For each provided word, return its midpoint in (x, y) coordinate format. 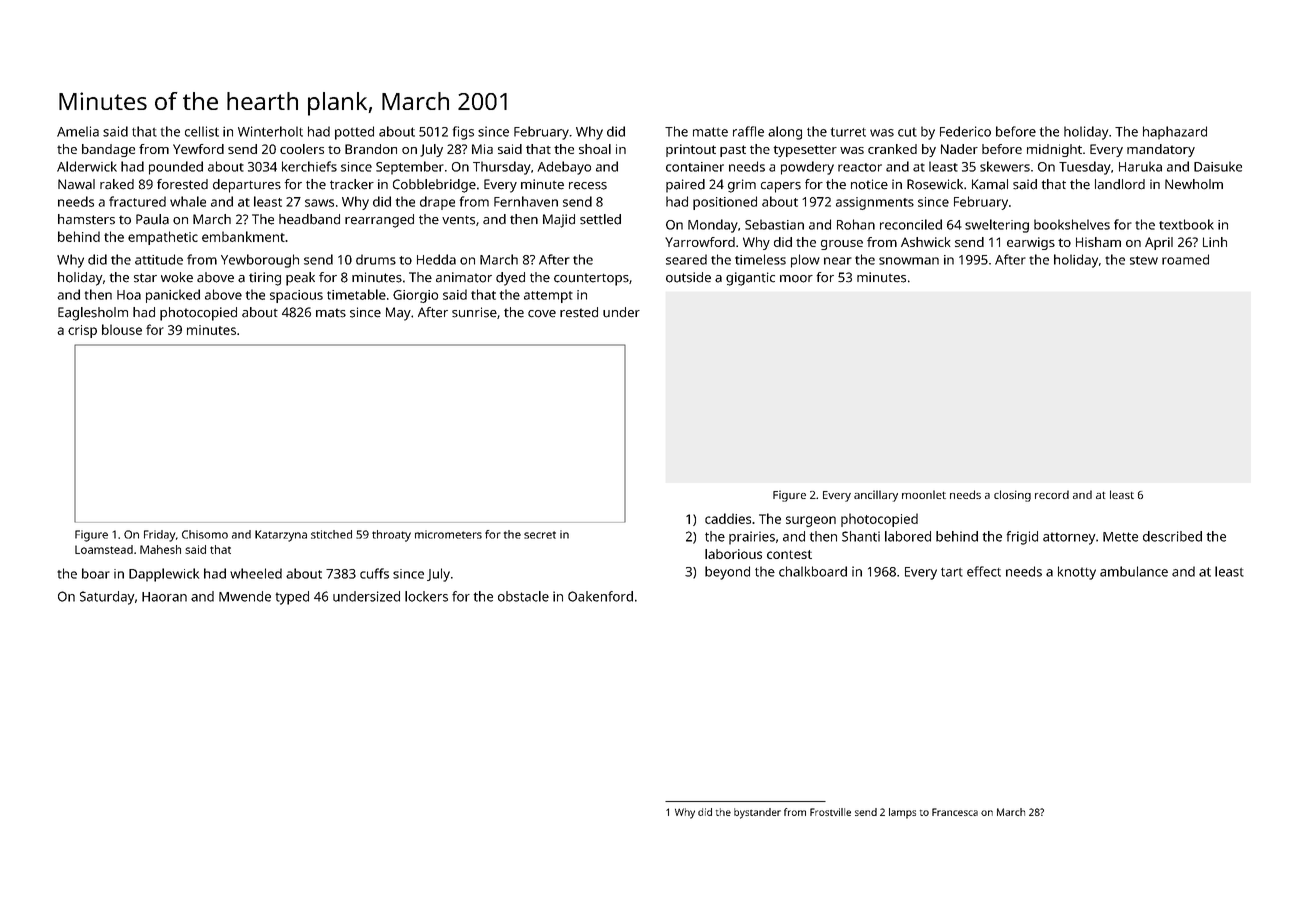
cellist (202, 131)
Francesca (955, 812)
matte (710, 132)
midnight (1054, 150)
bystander (757, 813)
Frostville (830, 812)
